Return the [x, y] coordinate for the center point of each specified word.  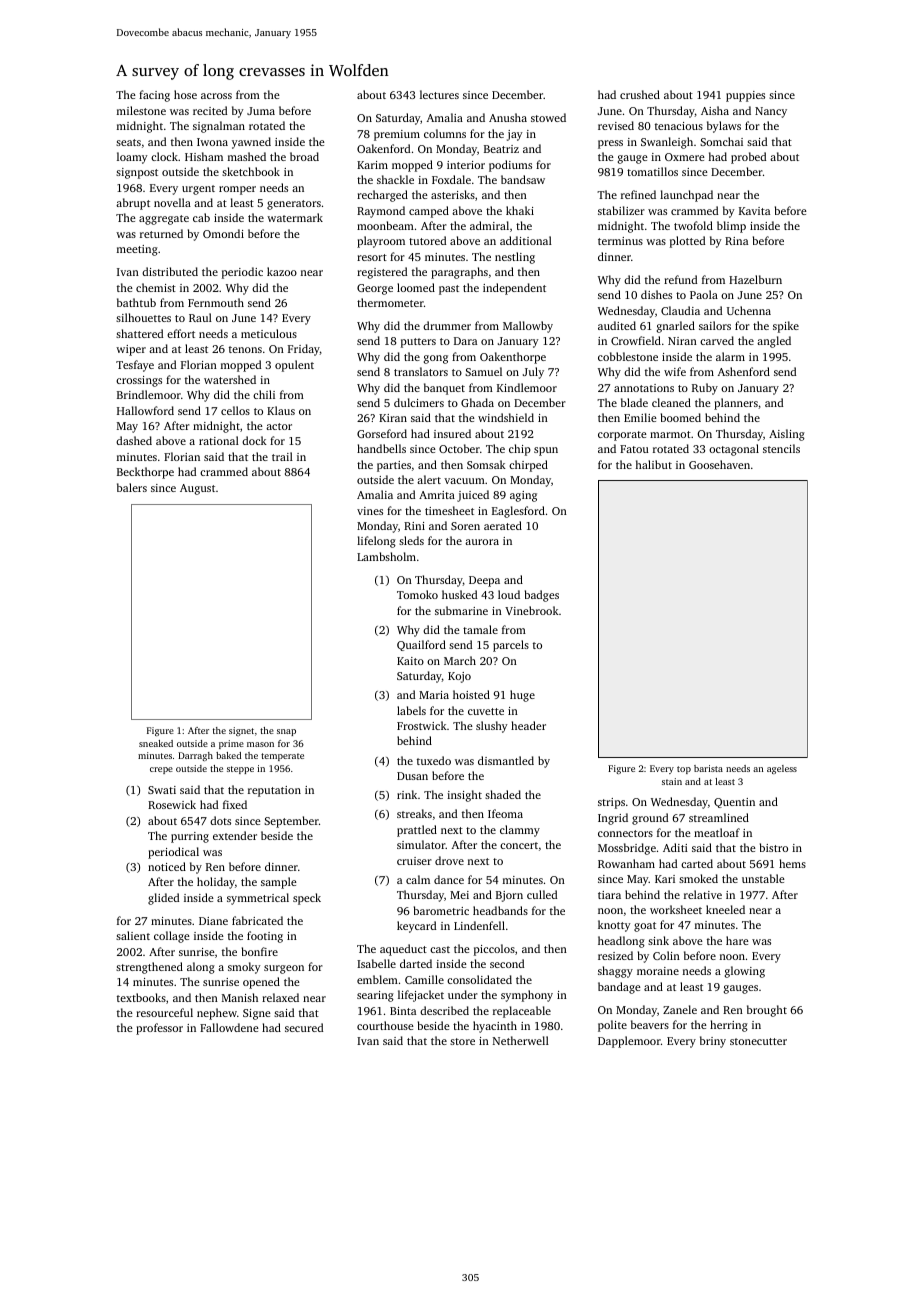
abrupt [133, 204]
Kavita [754, 211]
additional [526, 240]
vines [370, 511]
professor [159, 1029]
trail [282, 456]
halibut [654, 464]
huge [522, 696]
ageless [782, 769]
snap [286, 732]
